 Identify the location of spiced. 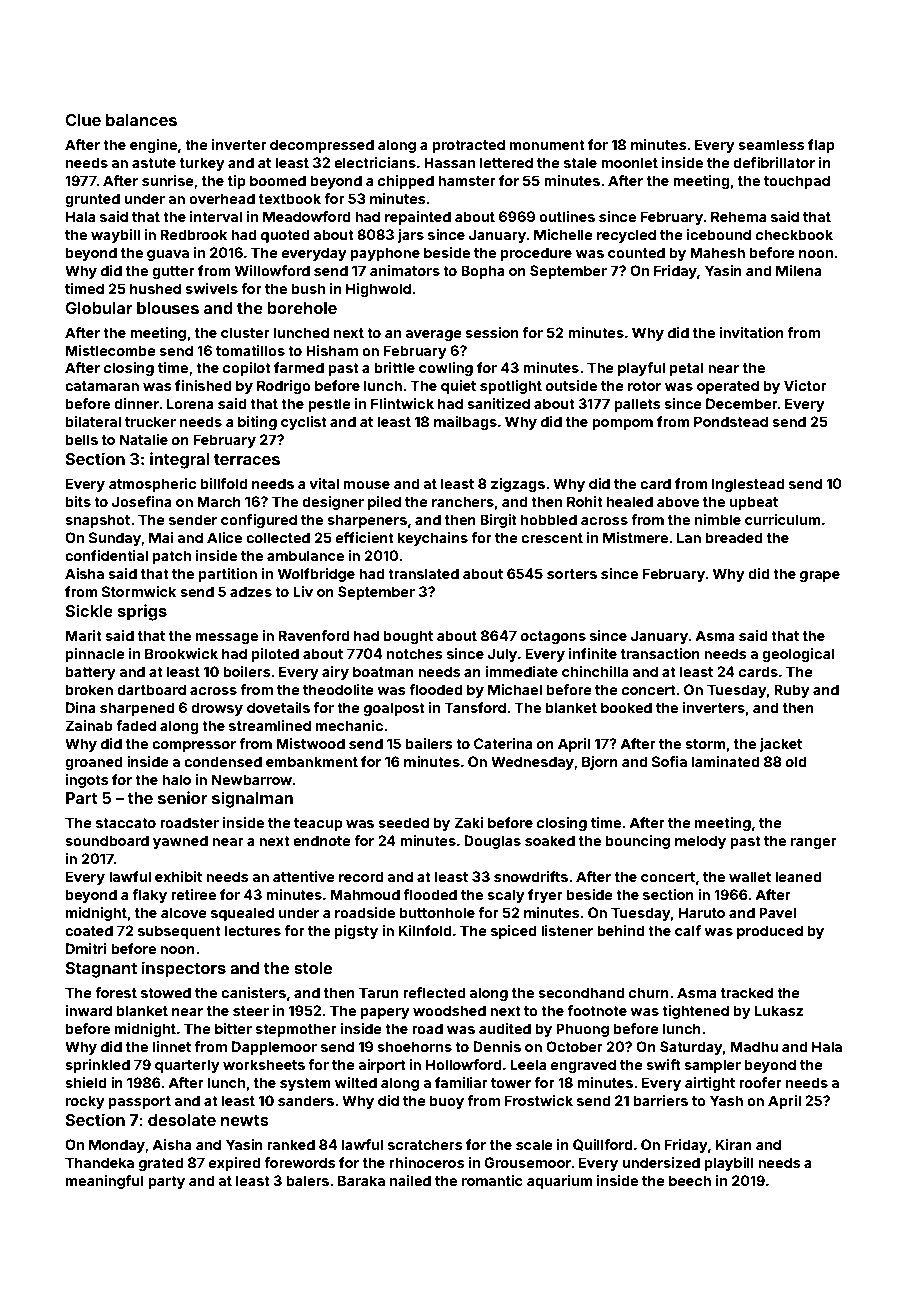
(514, 932).
